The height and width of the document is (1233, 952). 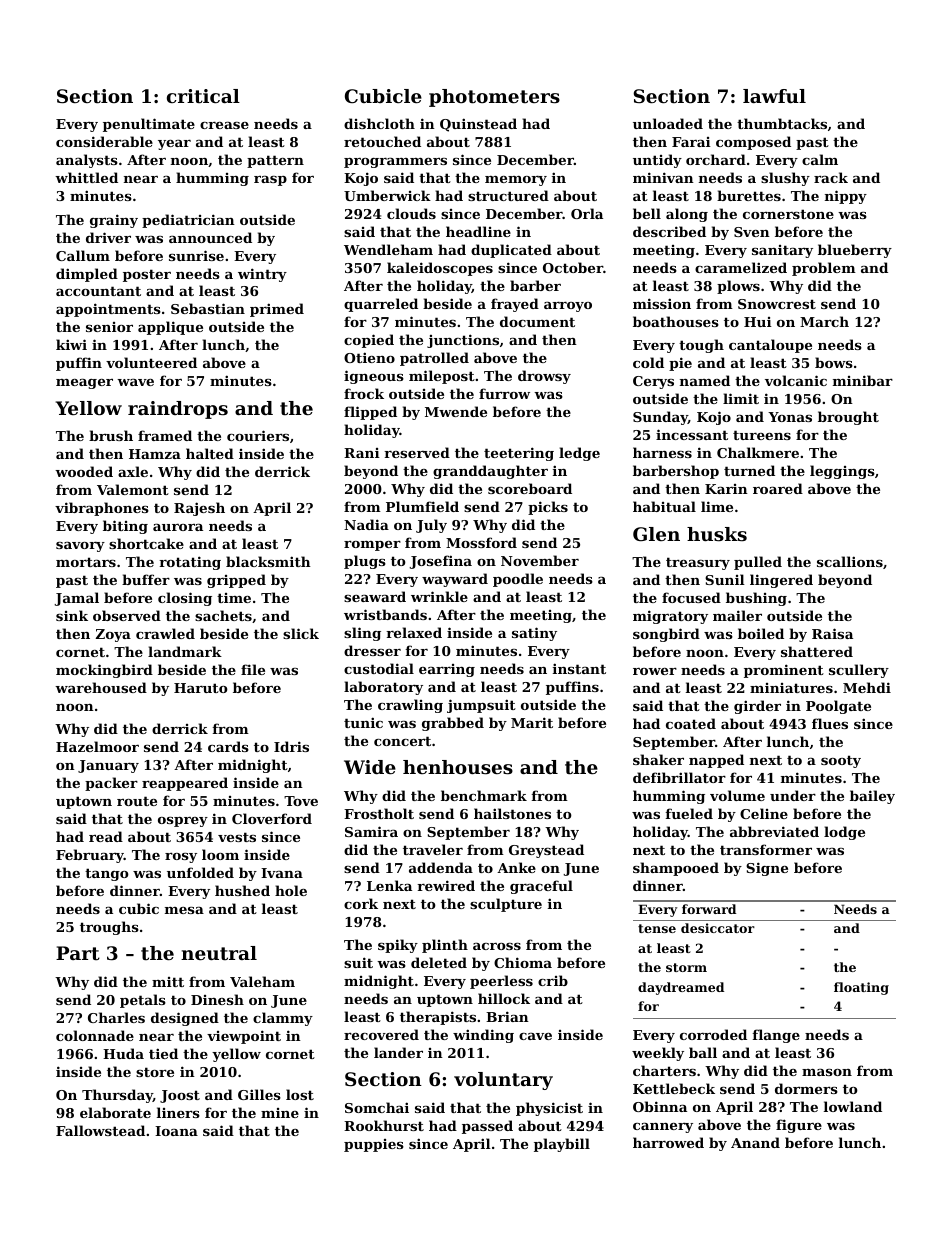 I want to click on rasp, so click(x=270, y=181).
